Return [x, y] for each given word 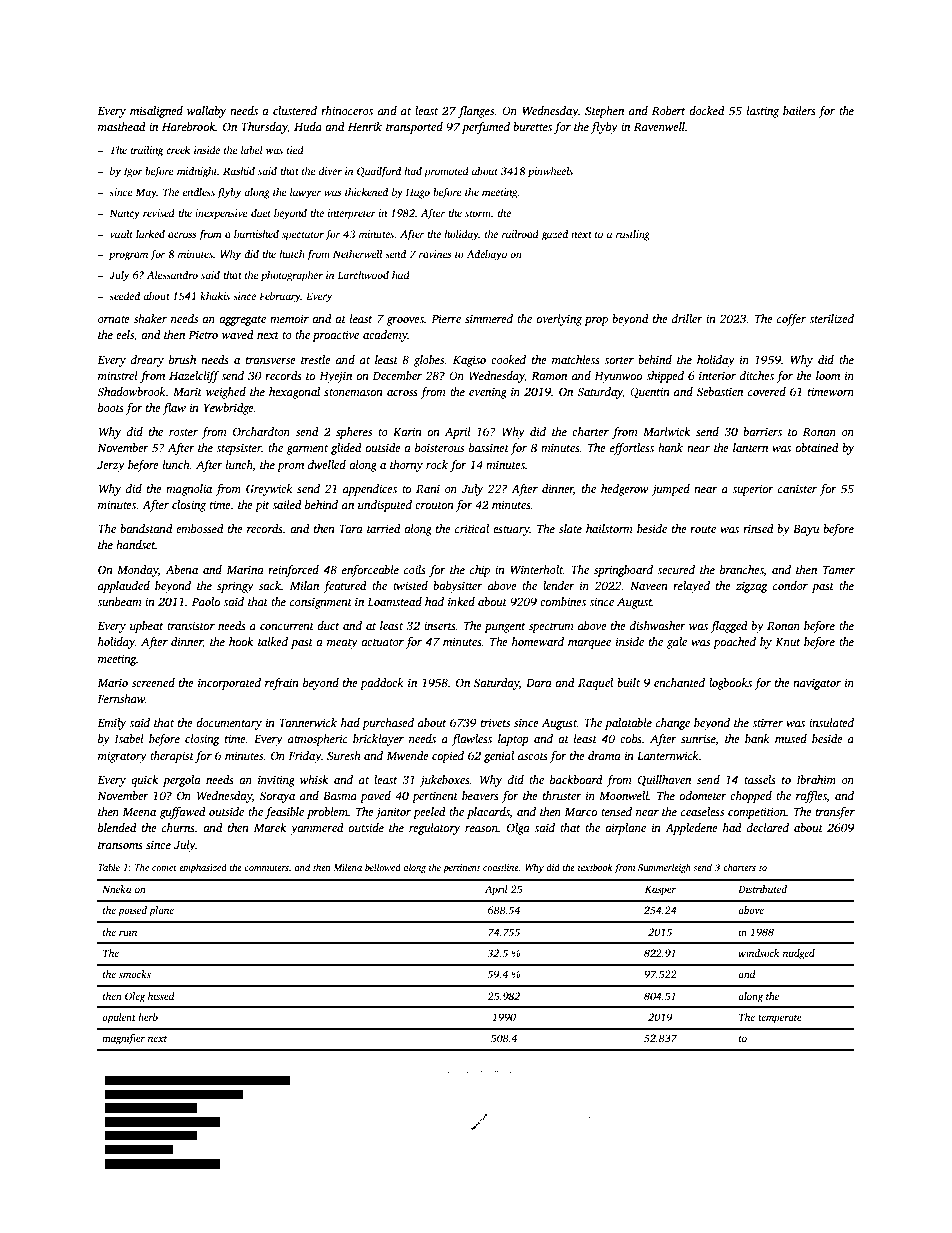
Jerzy [111, 466]
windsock [758, 953]
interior [717, 375]
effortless [632, 449]
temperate [780, 1019]
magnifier [123, 1039]
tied [295, 150]
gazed [554, 235]
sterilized [831, 318]
